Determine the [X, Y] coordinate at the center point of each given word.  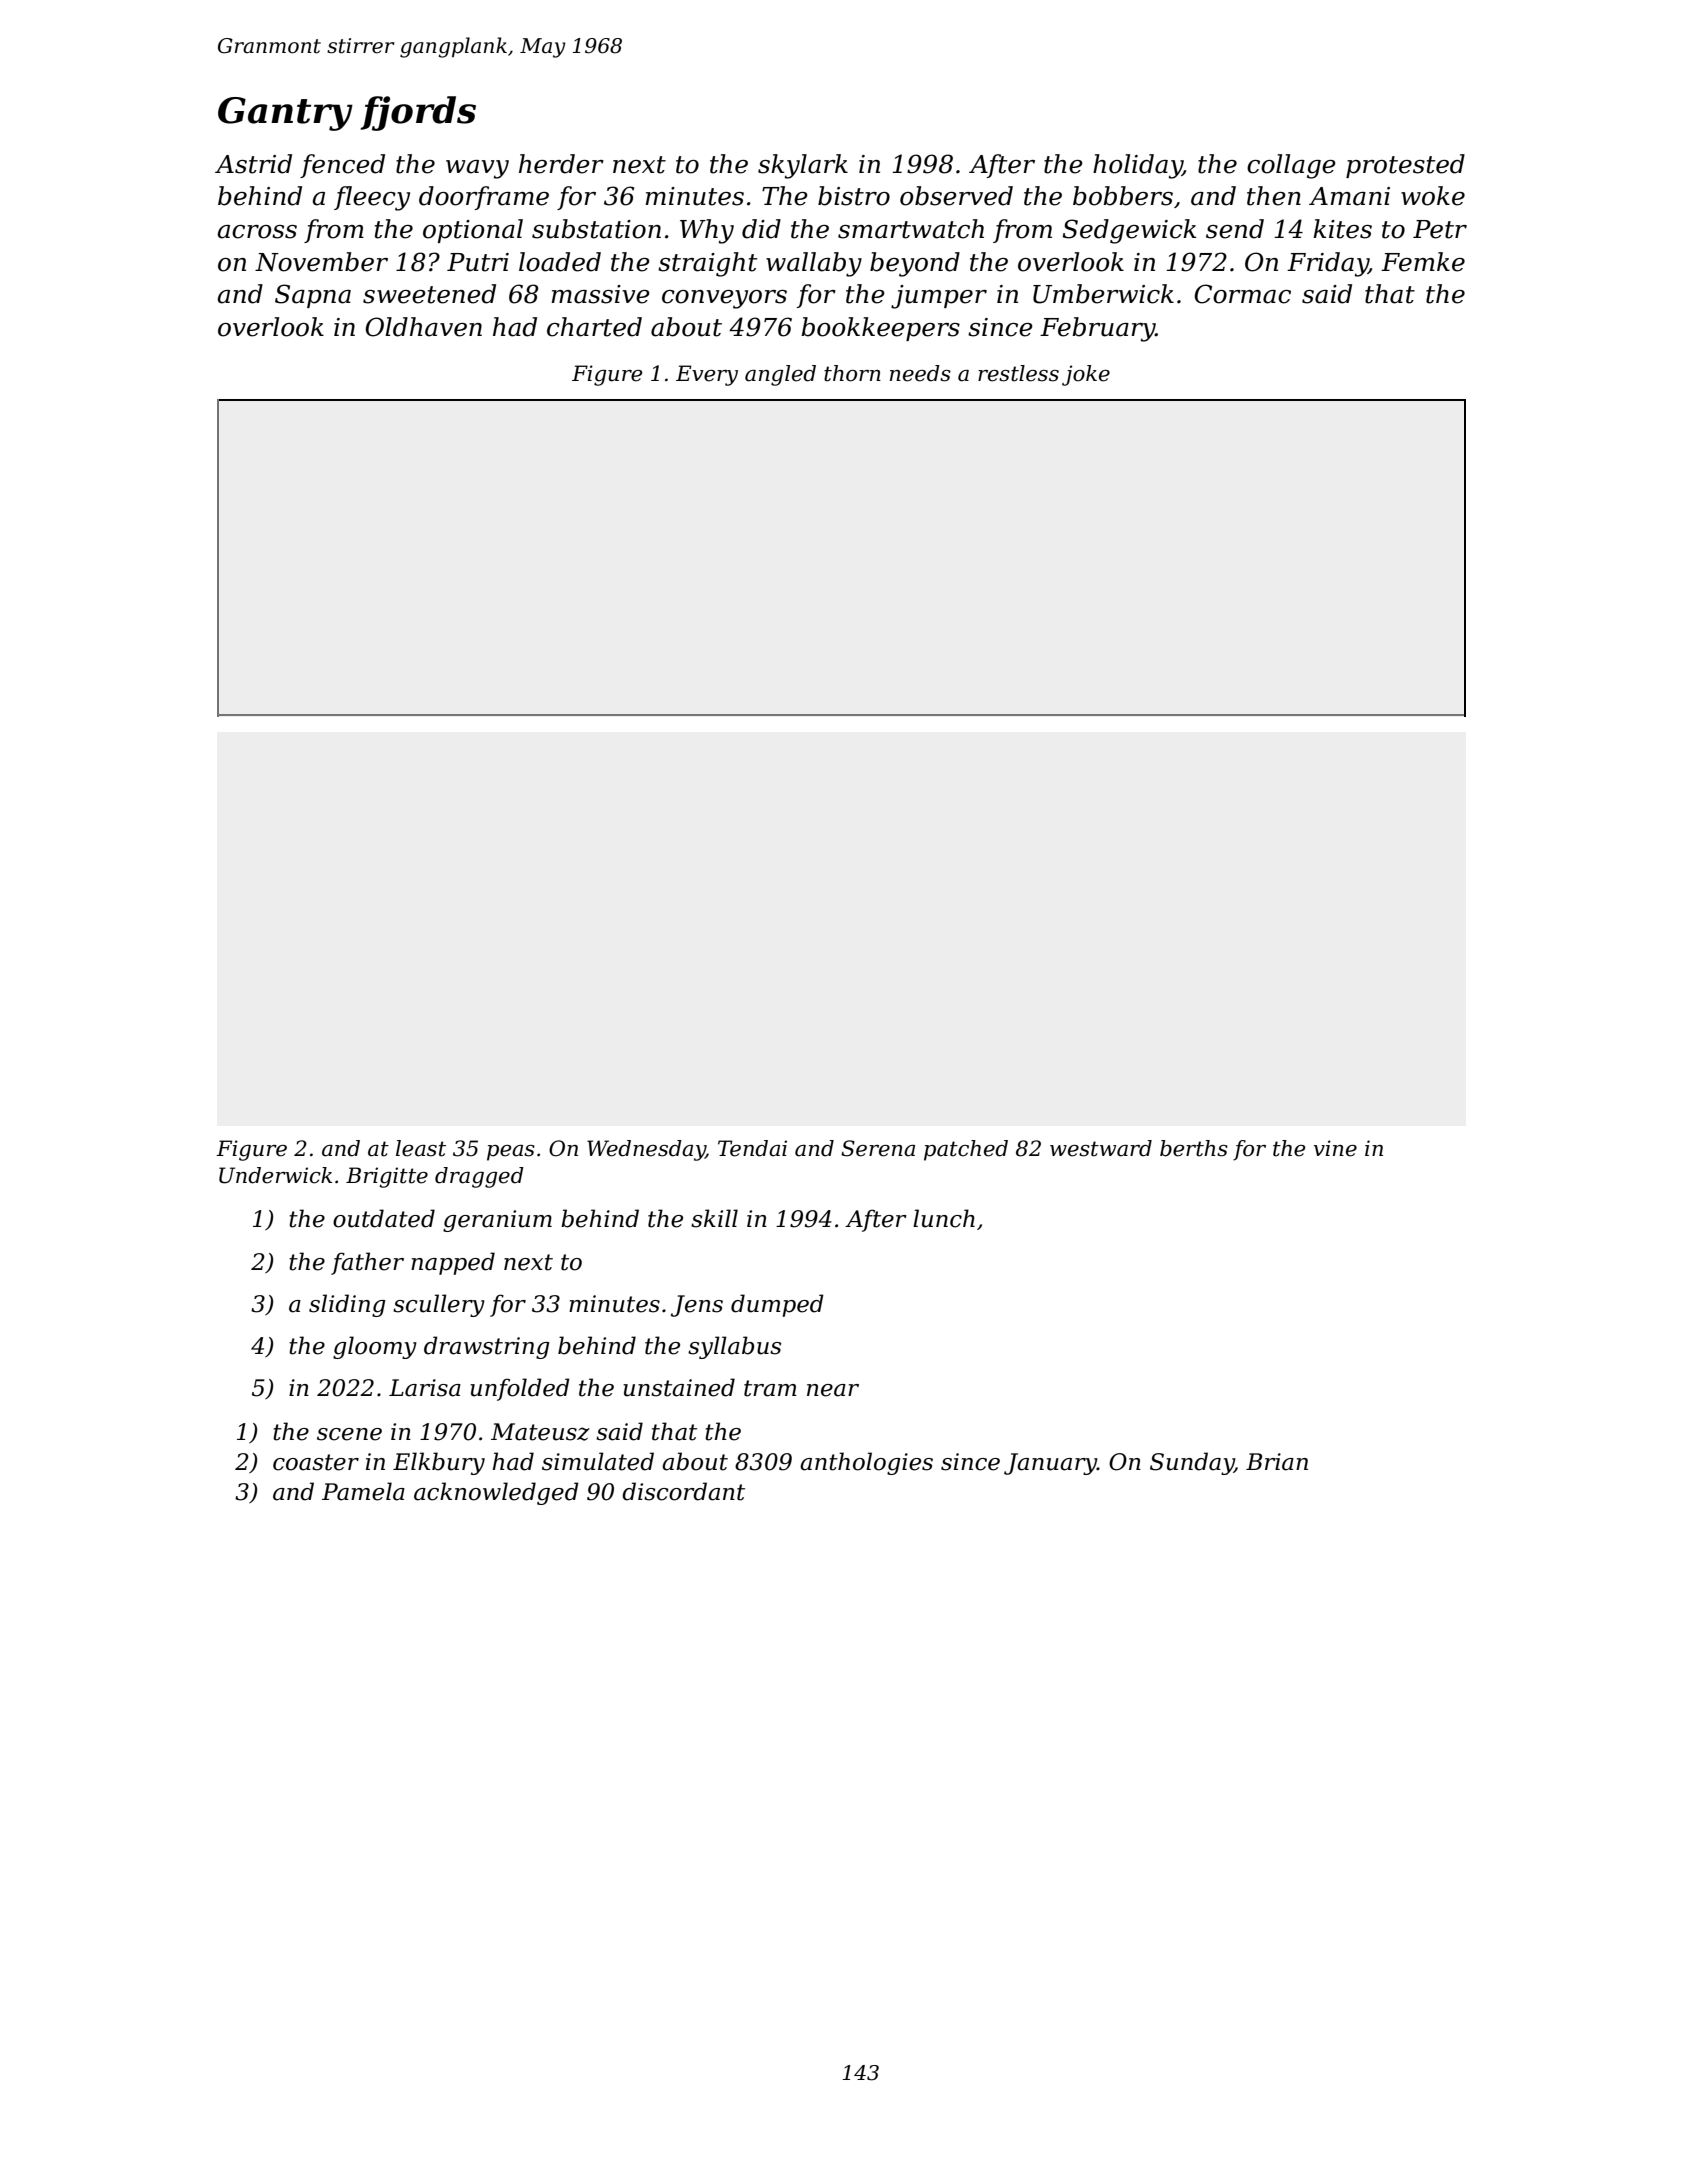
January [1050, 1464]
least [421, 1148]
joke [1086, 375]
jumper [939, 297]
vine [1335, 1148]
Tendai [752, 1148]
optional [473, 231]
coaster [316, 1462]
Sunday [1192, 1463]
